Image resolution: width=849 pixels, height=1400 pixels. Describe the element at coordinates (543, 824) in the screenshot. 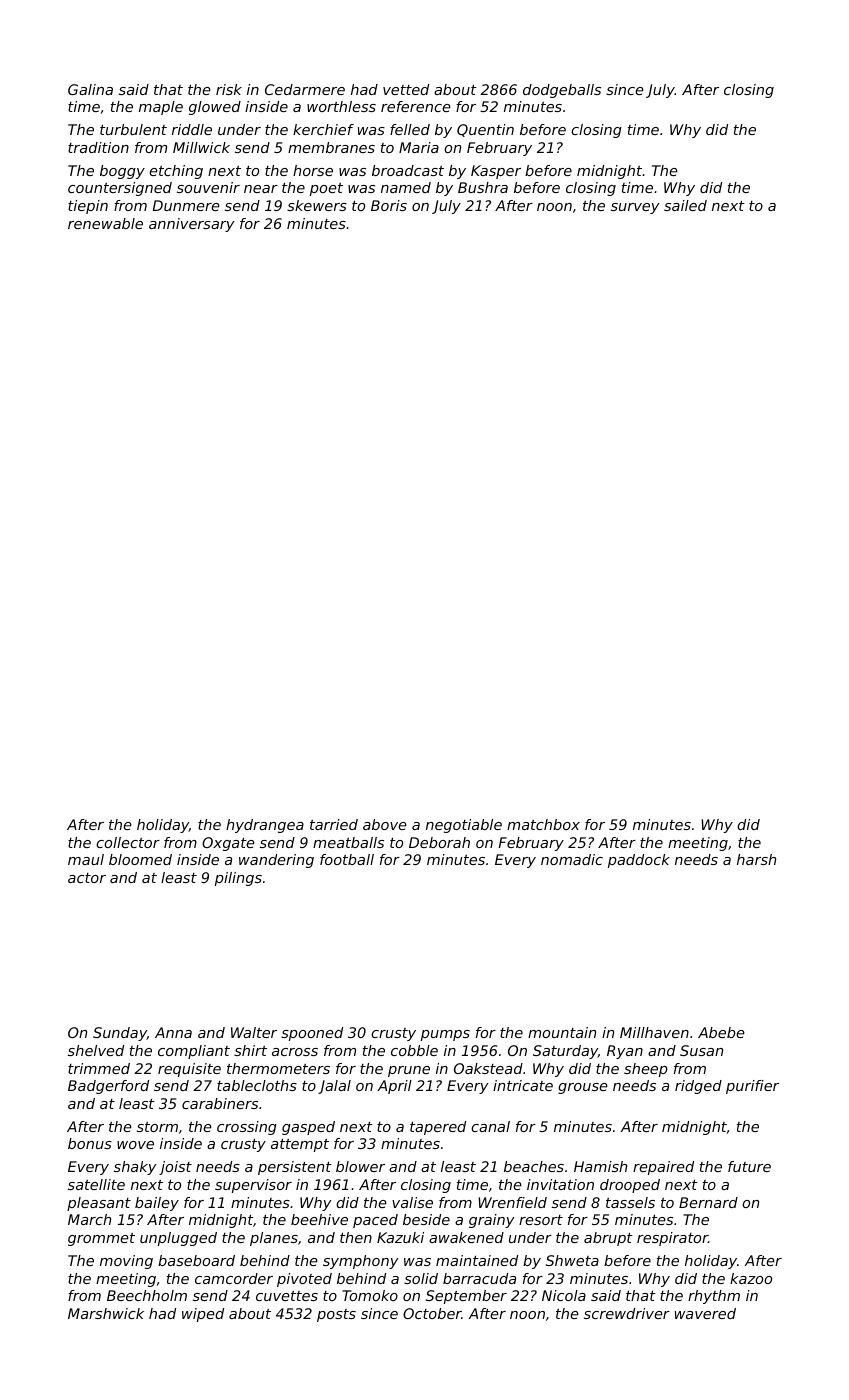

I see `matchbox` at that location.
